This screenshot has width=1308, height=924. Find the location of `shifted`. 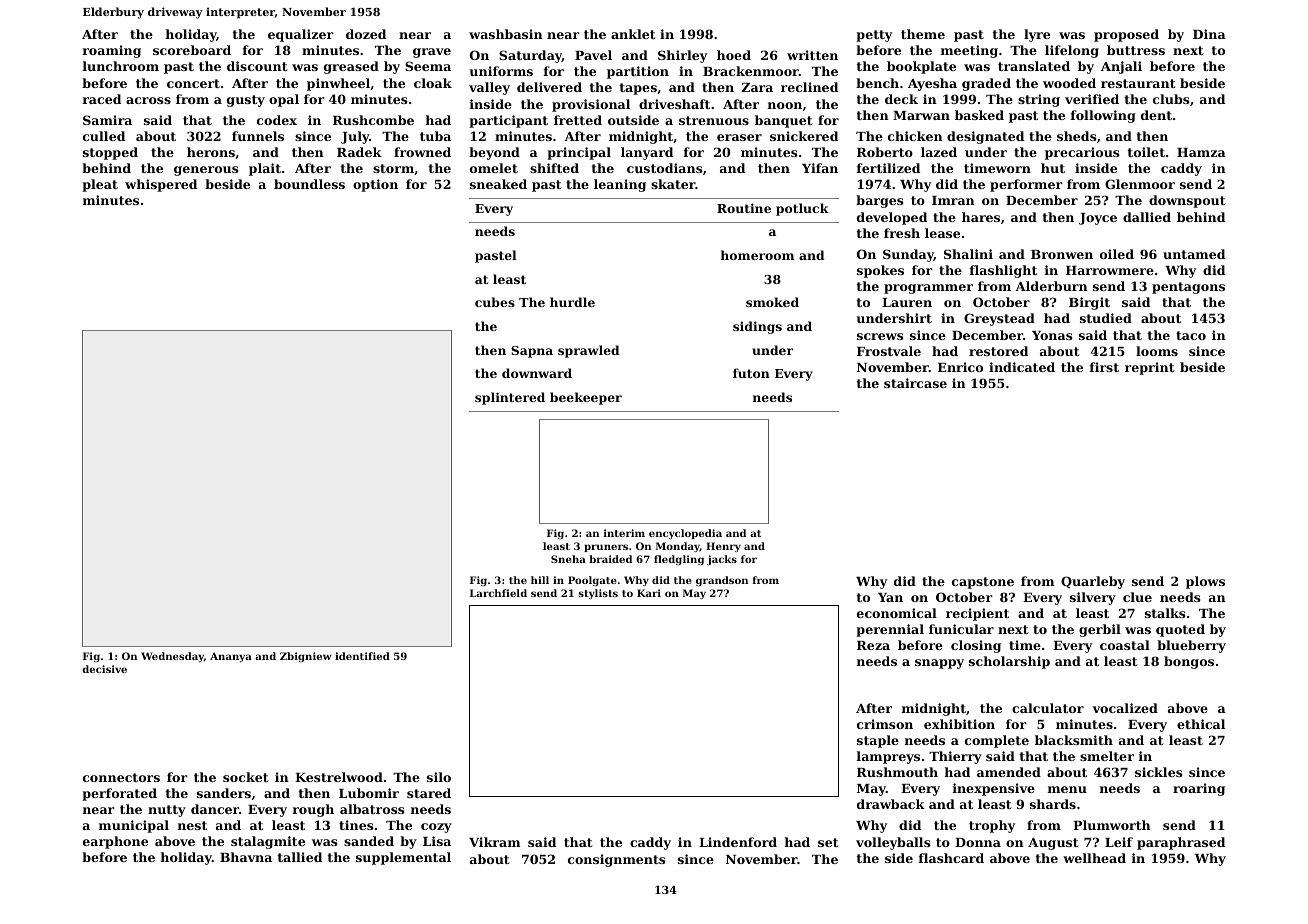

shifted is located at coordinates (554, 168).
